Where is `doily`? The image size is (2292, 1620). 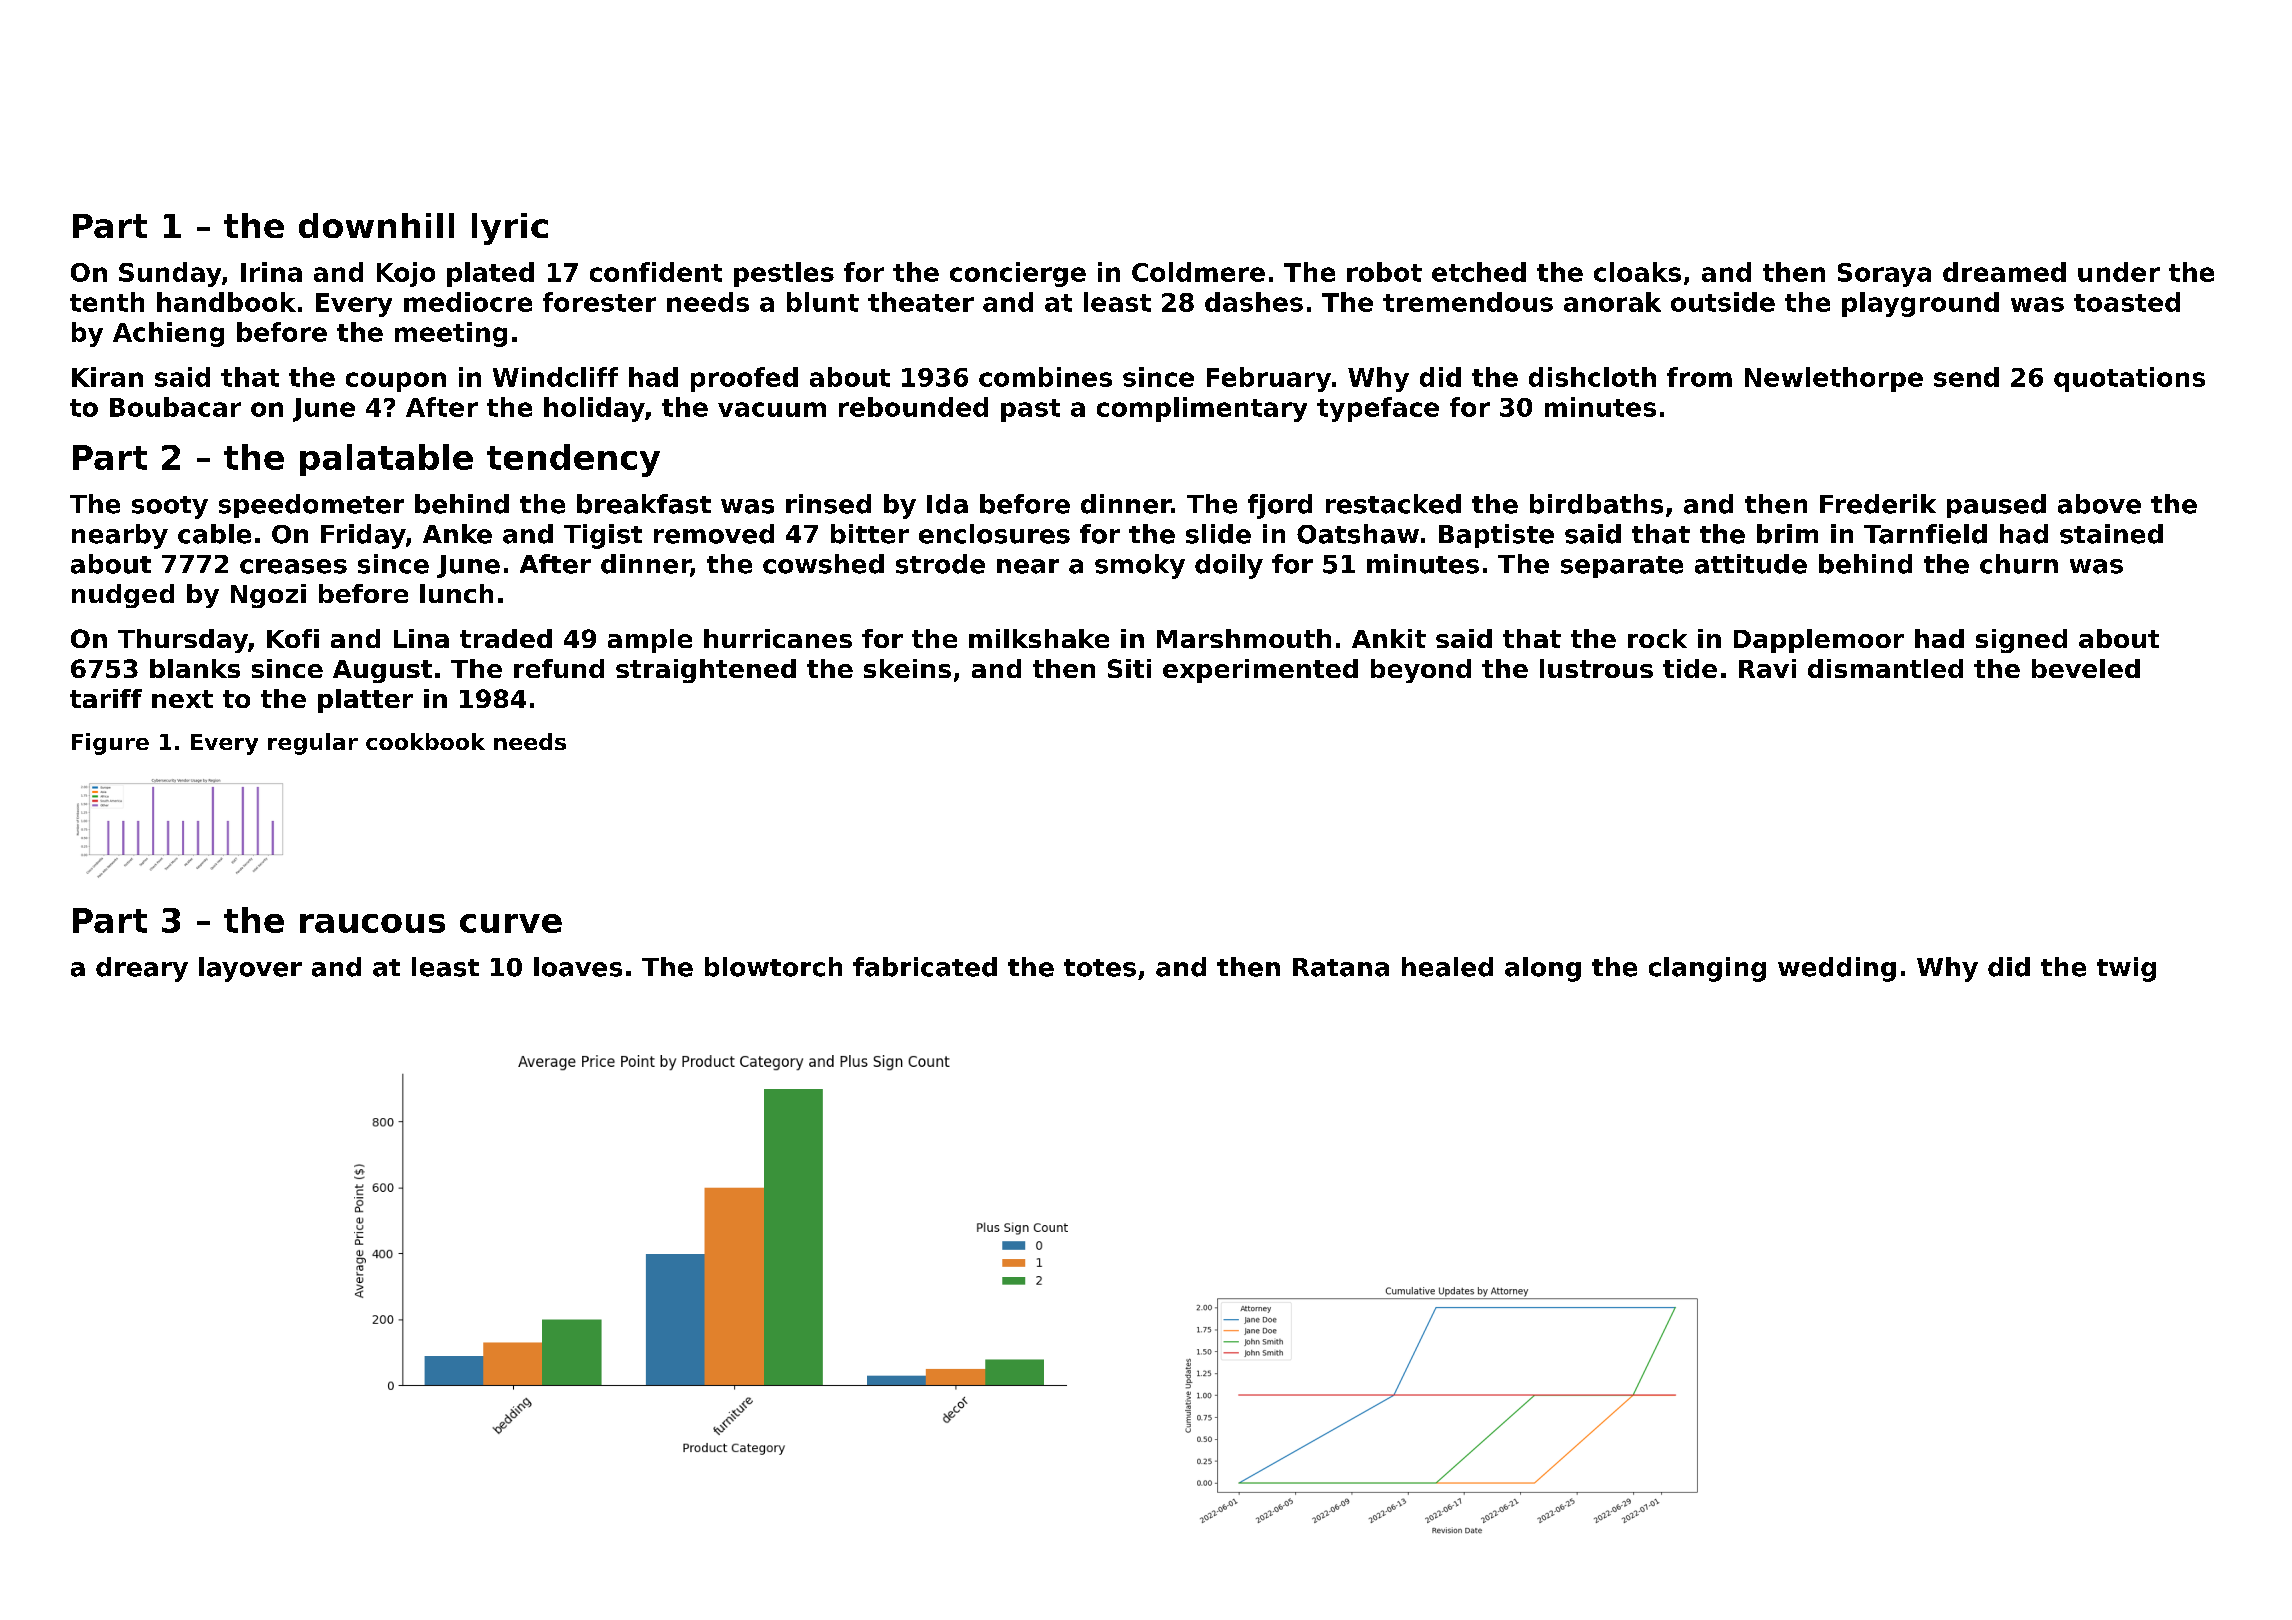
doily is located at coordinates (1229, 566).
